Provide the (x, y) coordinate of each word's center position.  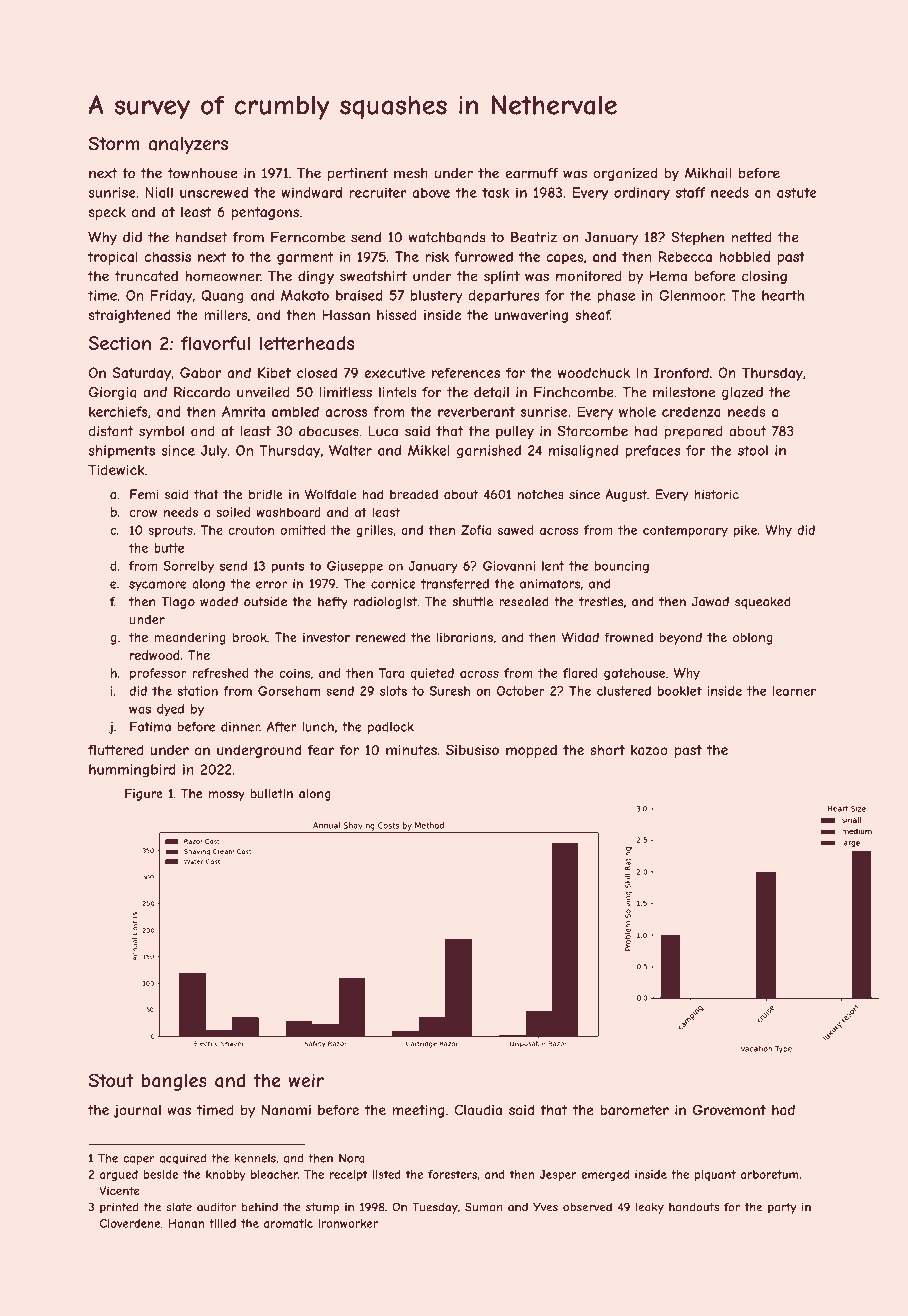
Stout (111, 1080)
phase (616, 297)
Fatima (150, 727)
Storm (114, 143)
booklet (680, 691)
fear (321, 749)
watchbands (447, 237)
